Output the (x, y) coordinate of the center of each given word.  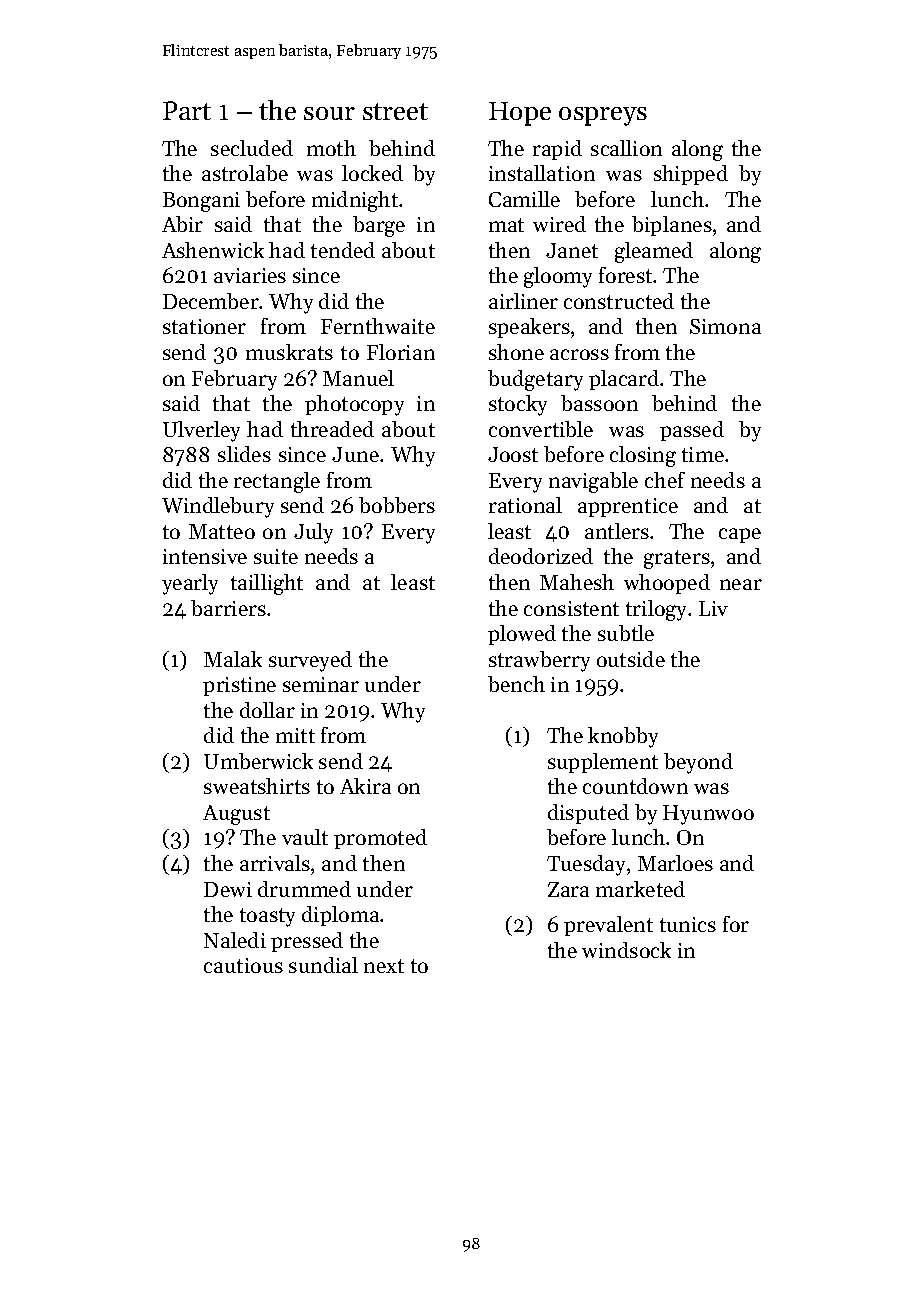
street (395, 111)
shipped (691, 175)
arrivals (275, 863)
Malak (233, 659)
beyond (698, 763)
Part (187, 110)
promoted (380, 839)
